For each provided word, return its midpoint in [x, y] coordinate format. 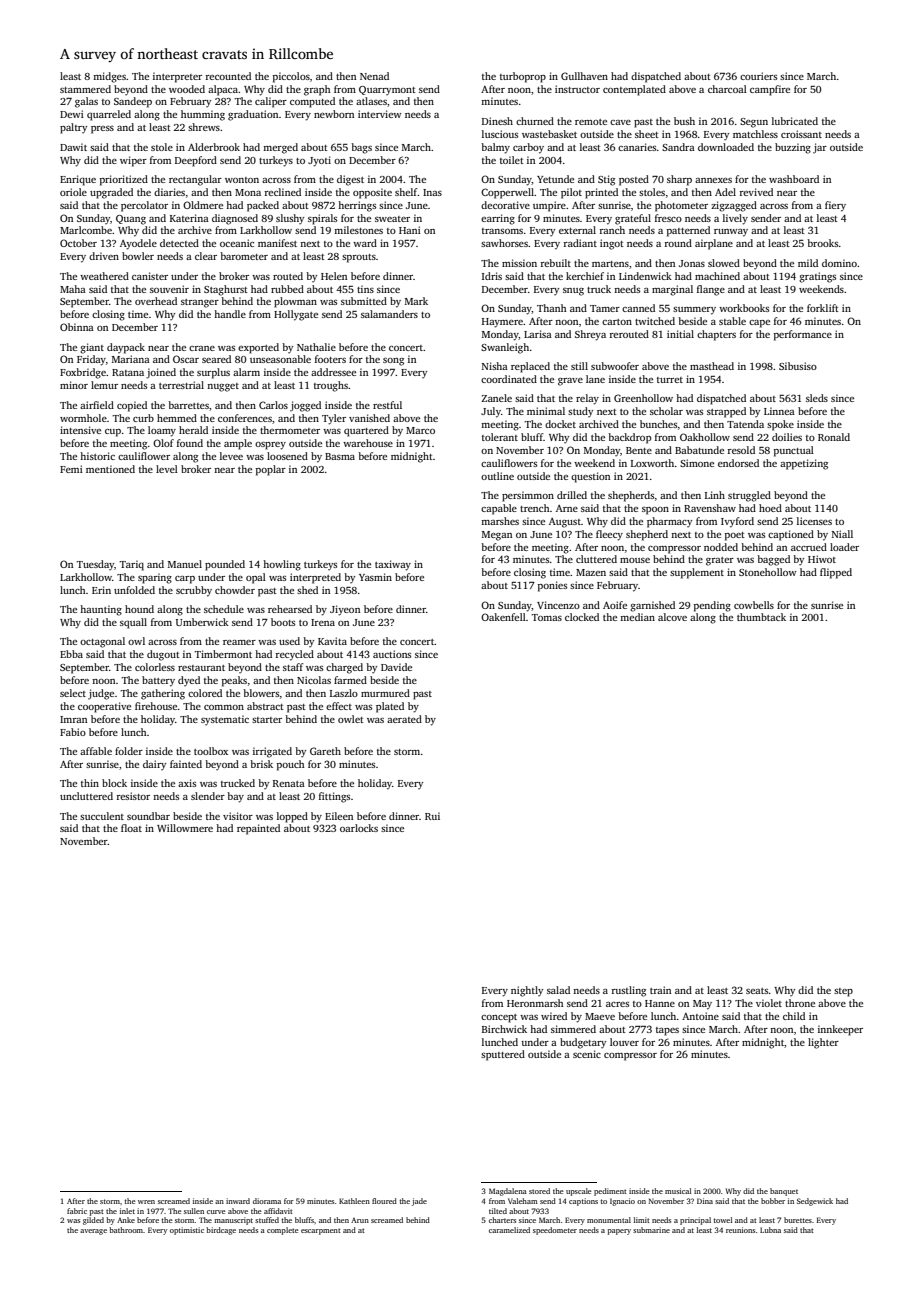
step [843, 992]
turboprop [523, 77]
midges [109, 77]
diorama [267, 1201]
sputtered [503, 1055]
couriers [758, 76]
